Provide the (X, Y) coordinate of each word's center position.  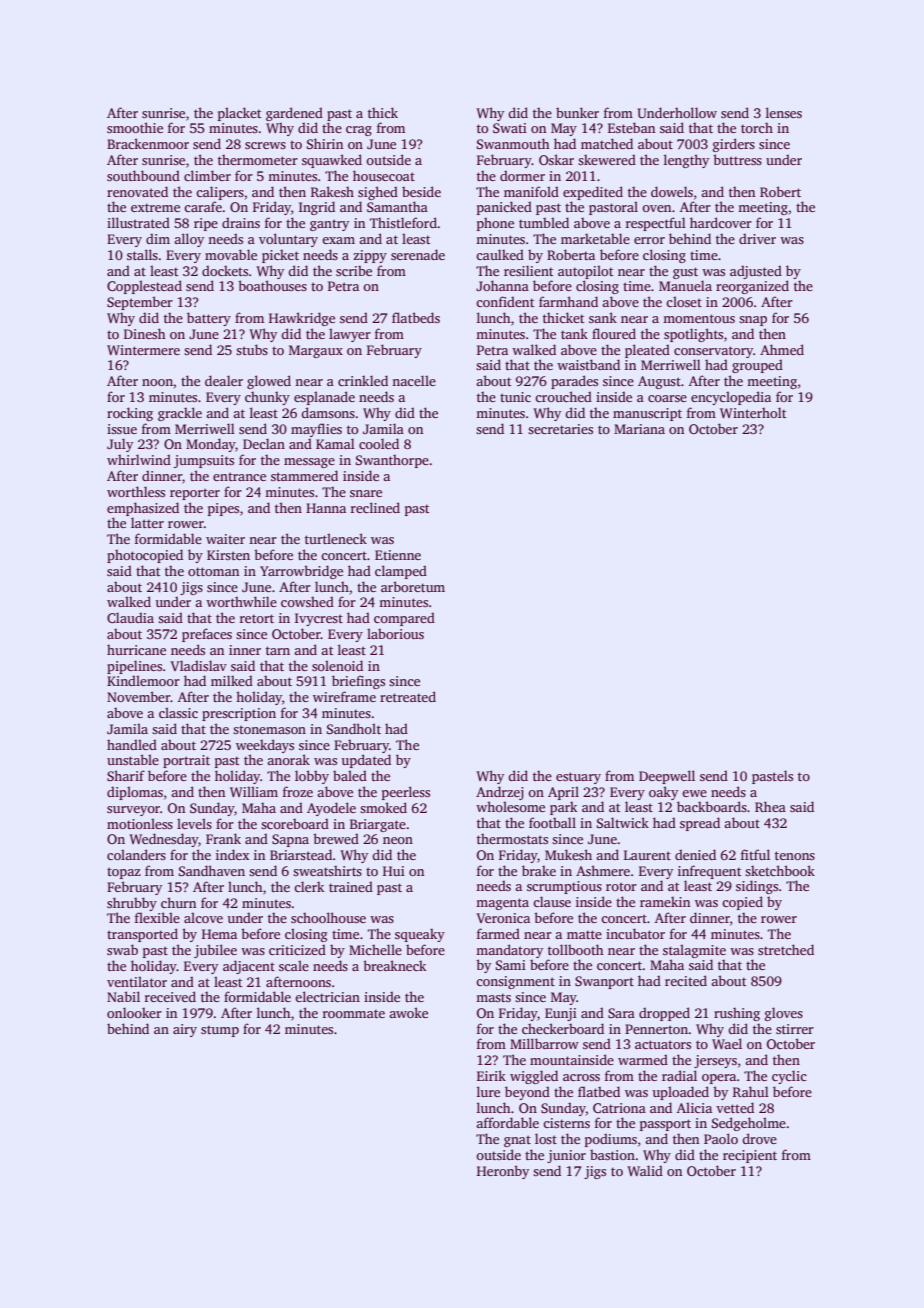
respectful (656, 224)
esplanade (324, 398)
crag (359, 131)
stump (220, 1031)
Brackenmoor (148, 143)
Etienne (398, 555)
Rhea (770, 806)
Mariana (639, 429)
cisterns (566, 1123)
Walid (645, 1170)
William (254, 791)
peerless (406, 793)
